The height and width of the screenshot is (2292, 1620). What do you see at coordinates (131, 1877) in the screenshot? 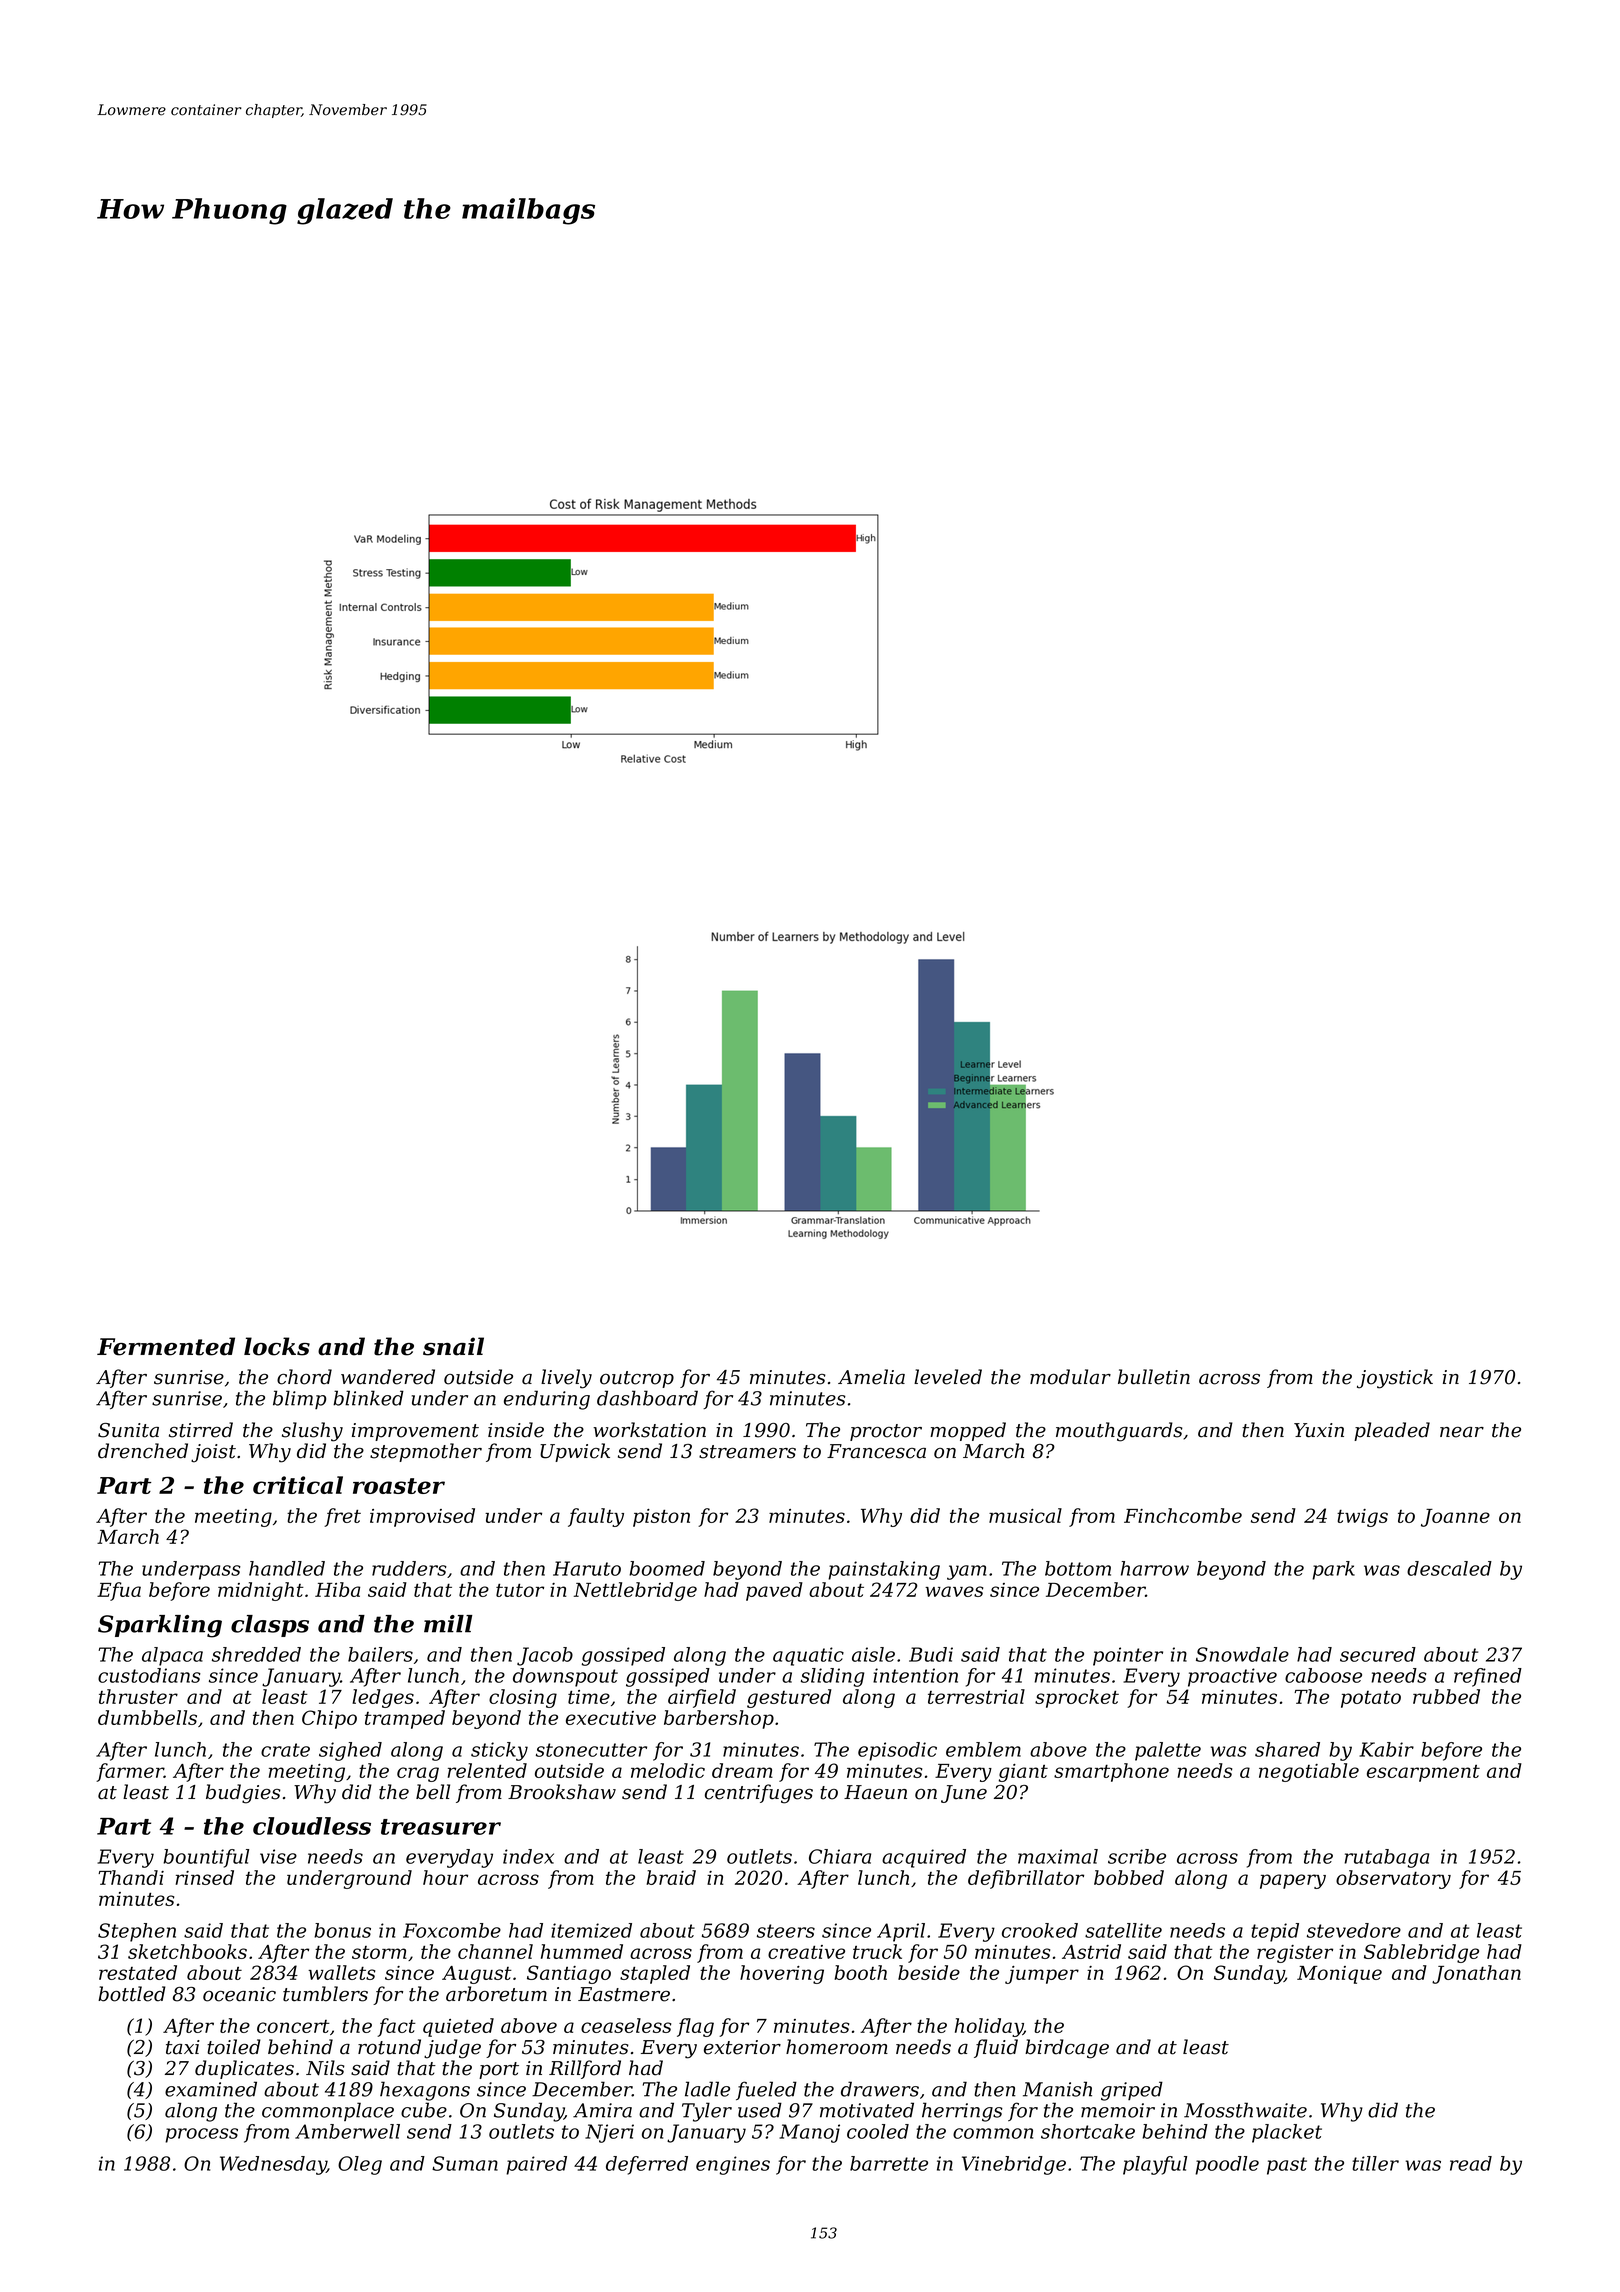
I see `Thandi` at bounding box center [131, 1877].
